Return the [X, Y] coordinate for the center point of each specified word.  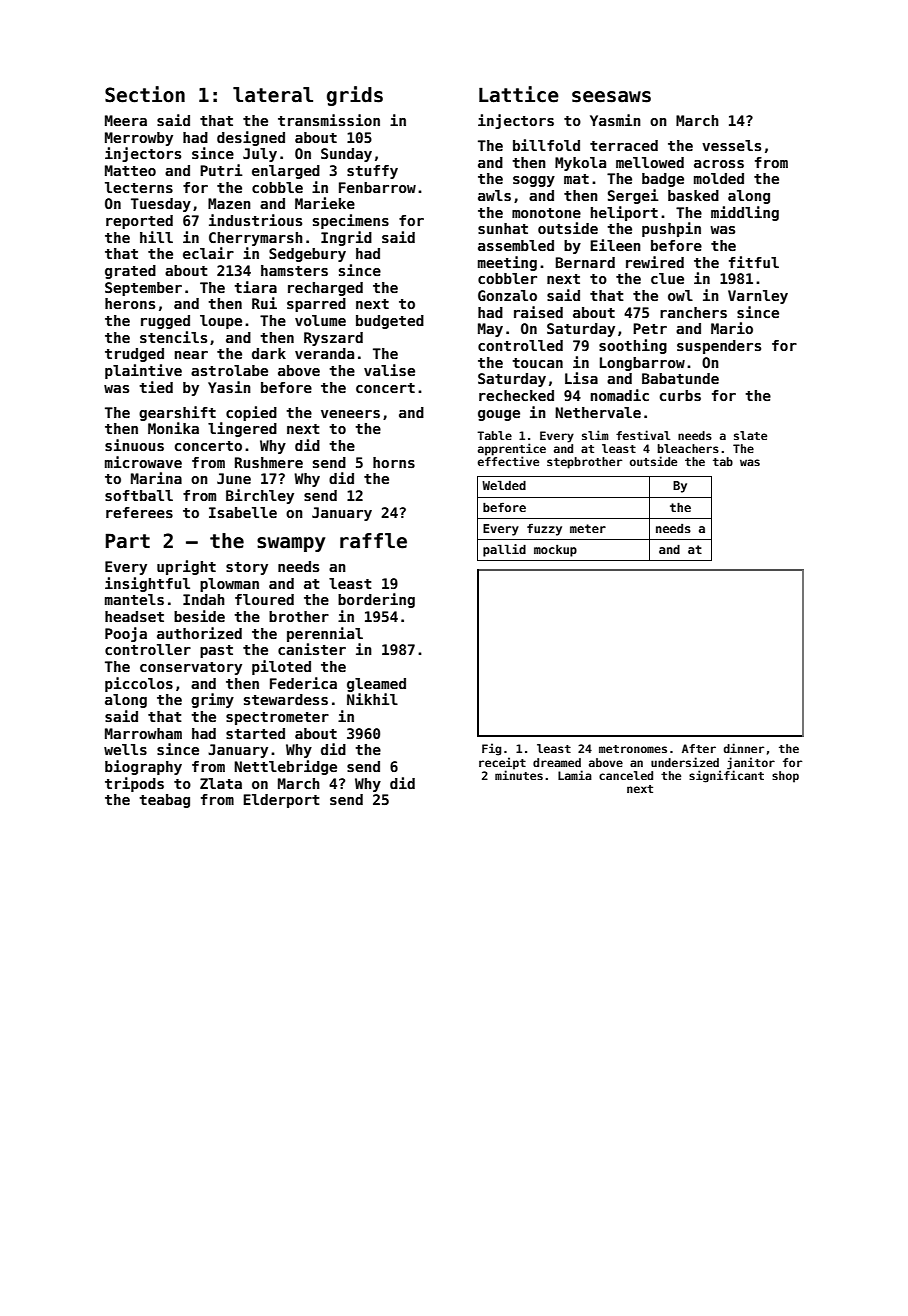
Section [145, 94]
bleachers [688, 448]
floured [264, 599]
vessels [731, 145]
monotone [546, 213]
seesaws [611, 97]
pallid [504, 550]
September [143, 289]
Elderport [281, 801]
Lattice [519, 94]
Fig [491, 749]
